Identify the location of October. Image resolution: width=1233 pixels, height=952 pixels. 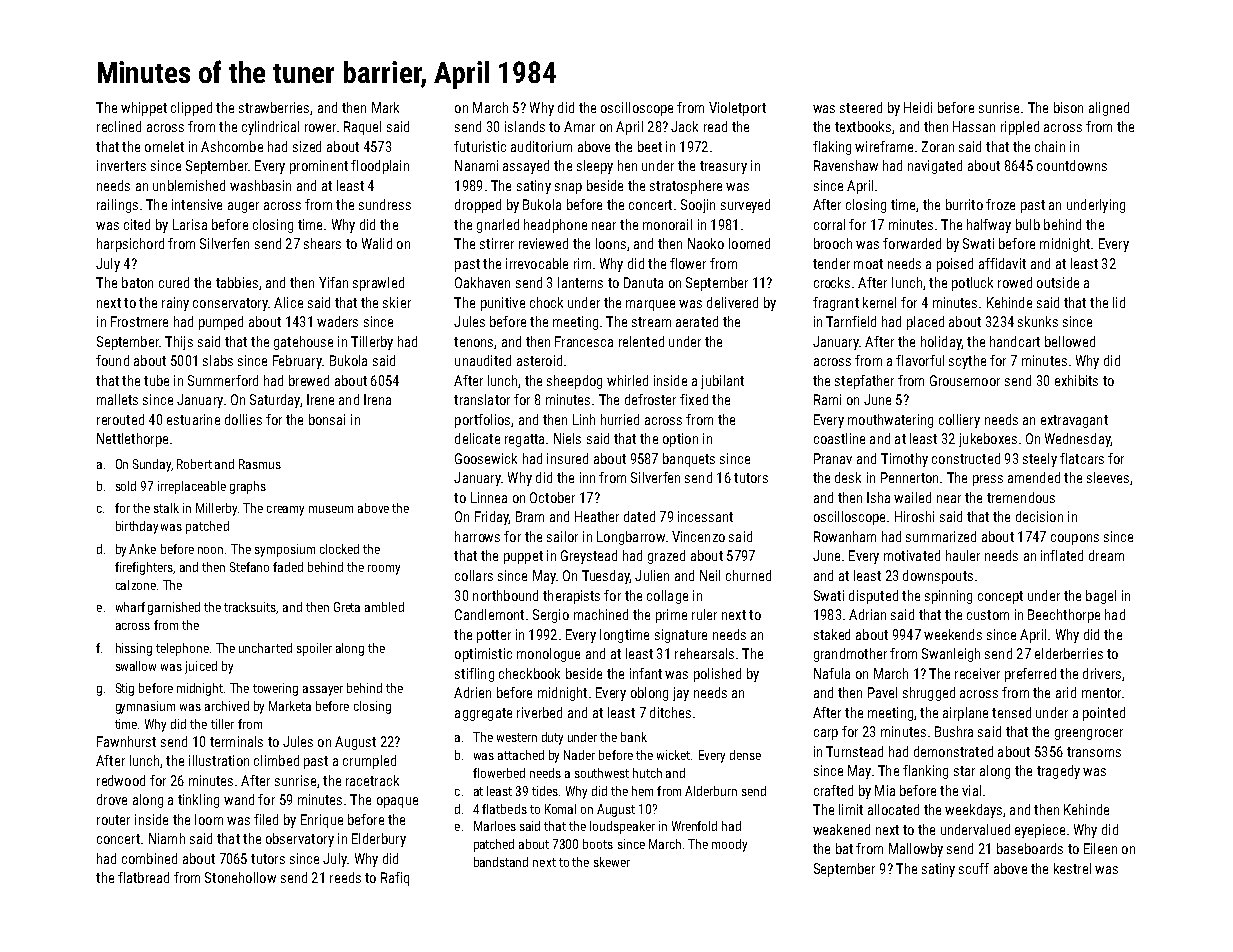
(552, 497).
